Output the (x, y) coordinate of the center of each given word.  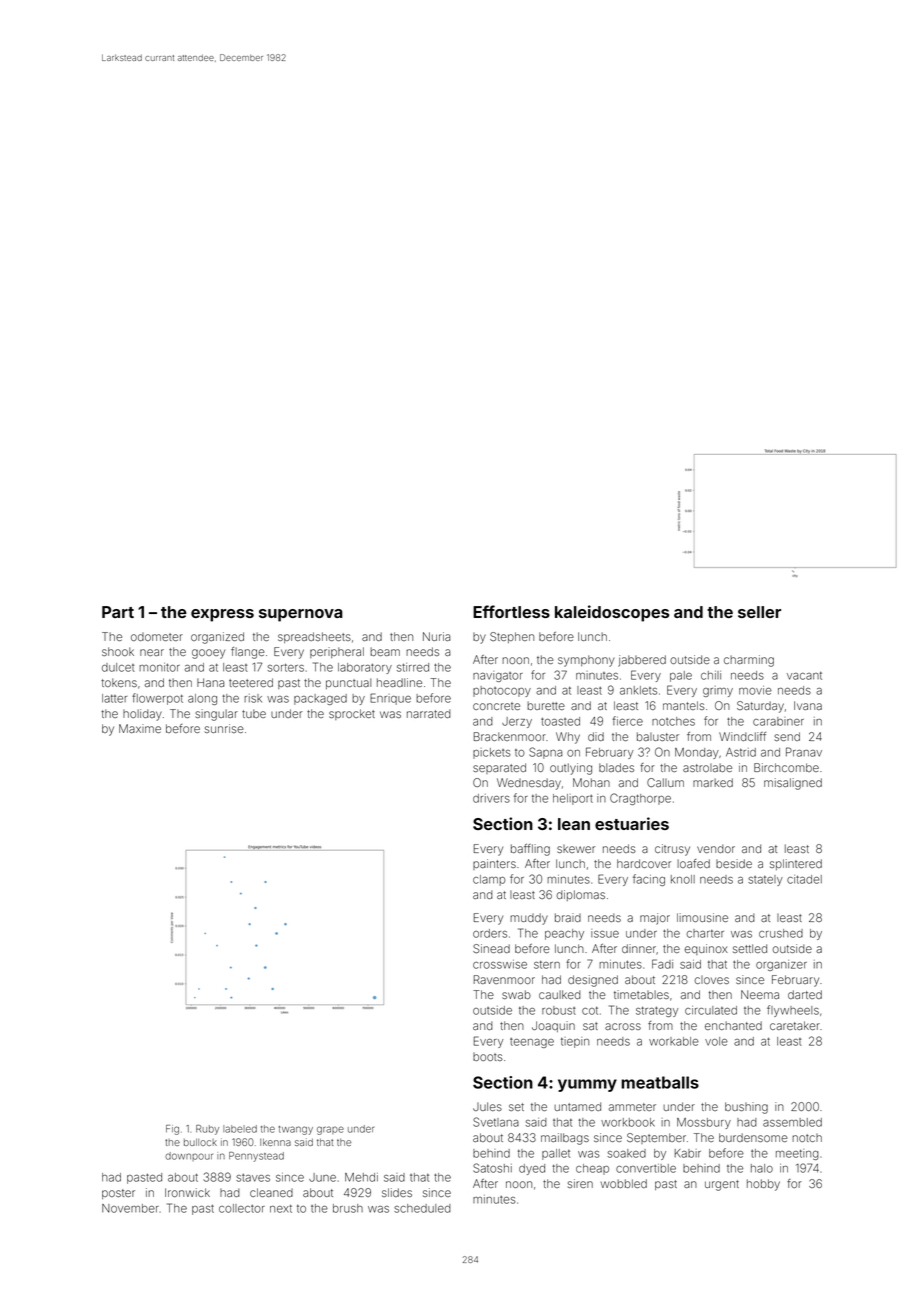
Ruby (207, 1130)
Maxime (140, 728)
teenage (532, 1043)
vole (716, 1041)
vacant (804, 675)
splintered (796, 864)
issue (605, 933)
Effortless (511, 611)
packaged (320, 699)
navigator (498, 676)
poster (118, 1194)
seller (759, 612)
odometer (157, 637)
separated (499, 768)
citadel (804, 879)
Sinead (491, 948)
